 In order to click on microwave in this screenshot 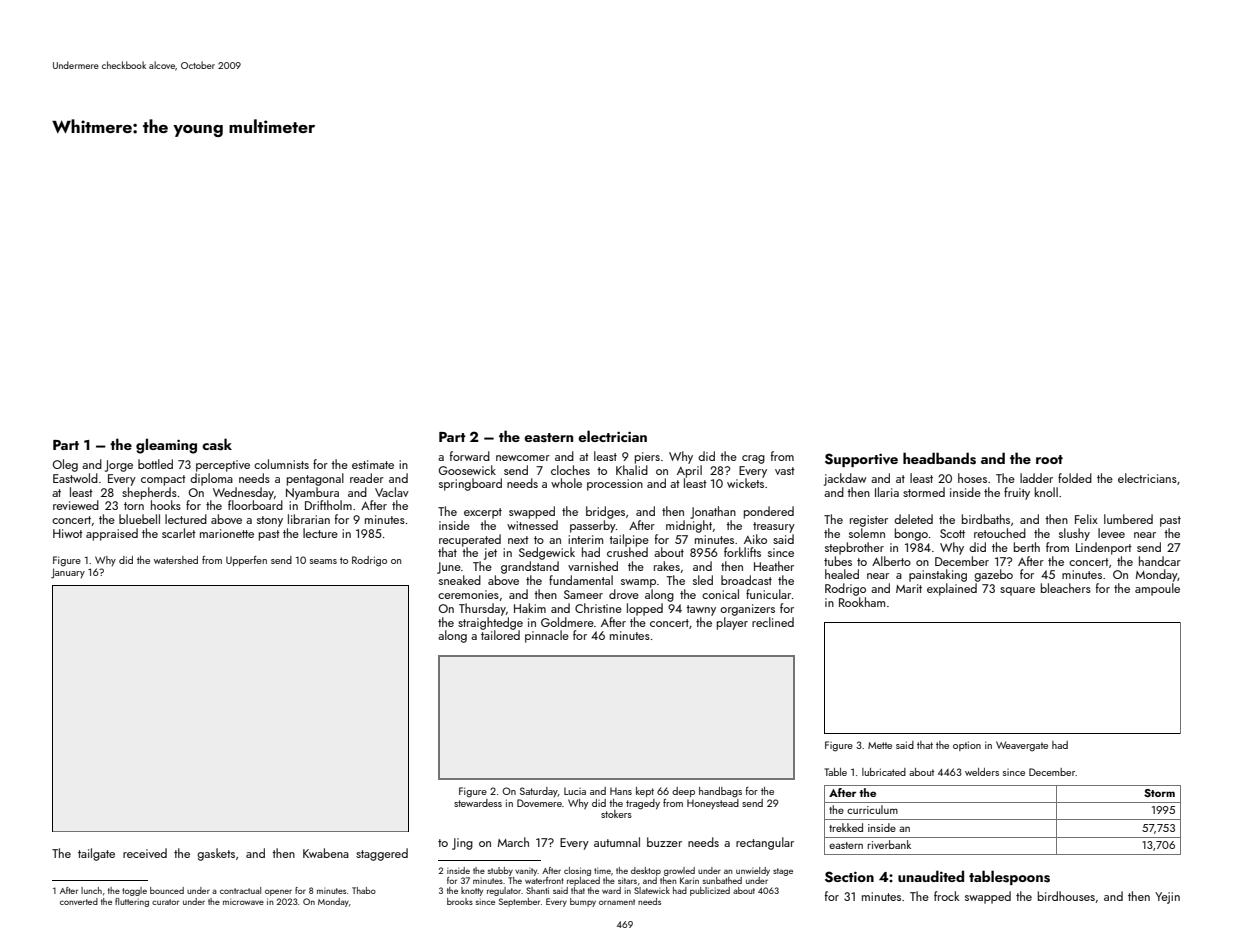, I will do `click(243, 902)`.
